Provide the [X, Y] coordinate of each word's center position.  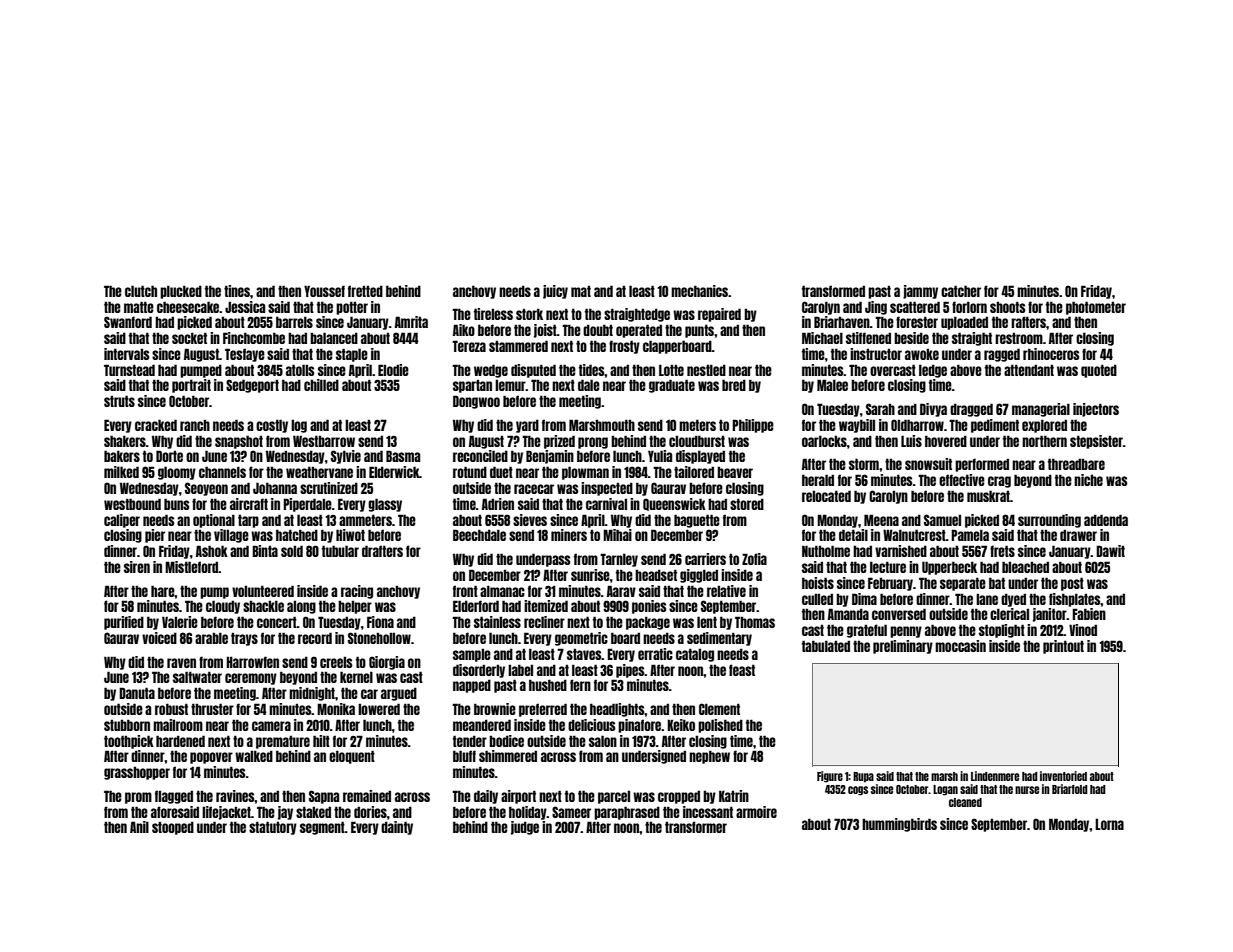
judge [525, 828]
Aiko [464, 330]
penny [906, 632]
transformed [833, 291]
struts [119, 401]
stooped [173, 828]
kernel [356, 677]
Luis [911, 441]
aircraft [249, 504]
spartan [472, 386]
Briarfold [1070, 789]
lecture [888, 567]
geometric [581, 639]
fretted [365, 291]
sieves [530, 520]
